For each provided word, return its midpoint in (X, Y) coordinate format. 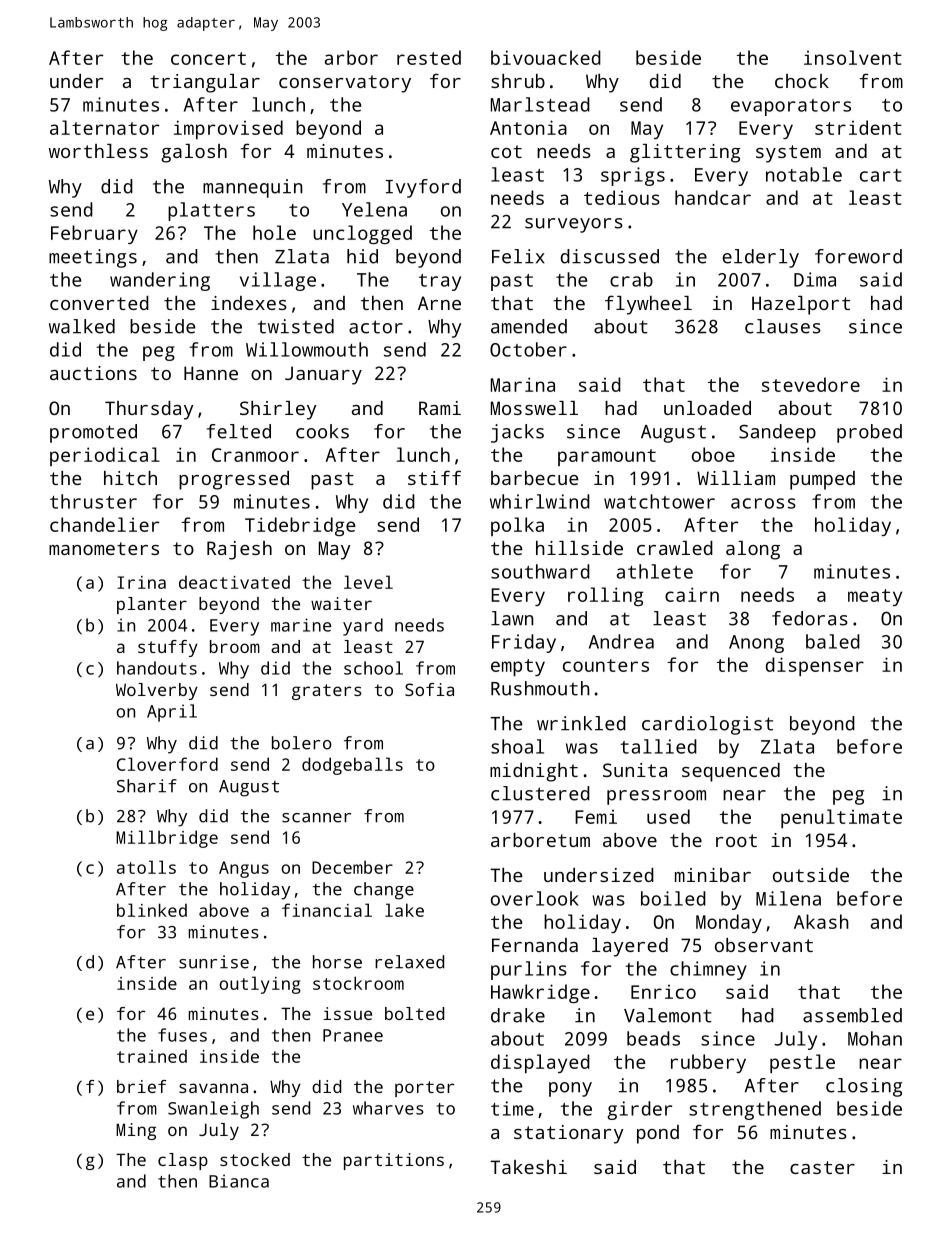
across (763, 503)
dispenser (815, 666)
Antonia (528, 127)
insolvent (853, 57)
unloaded (707, 408)
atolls (146, 867)
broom (235, 646)
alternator (104, 127)
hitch (130, 478)
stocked (255, 1159)
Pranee (353, 1035)
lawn (512, 618)
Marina (523, 384)
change (384, 891)
